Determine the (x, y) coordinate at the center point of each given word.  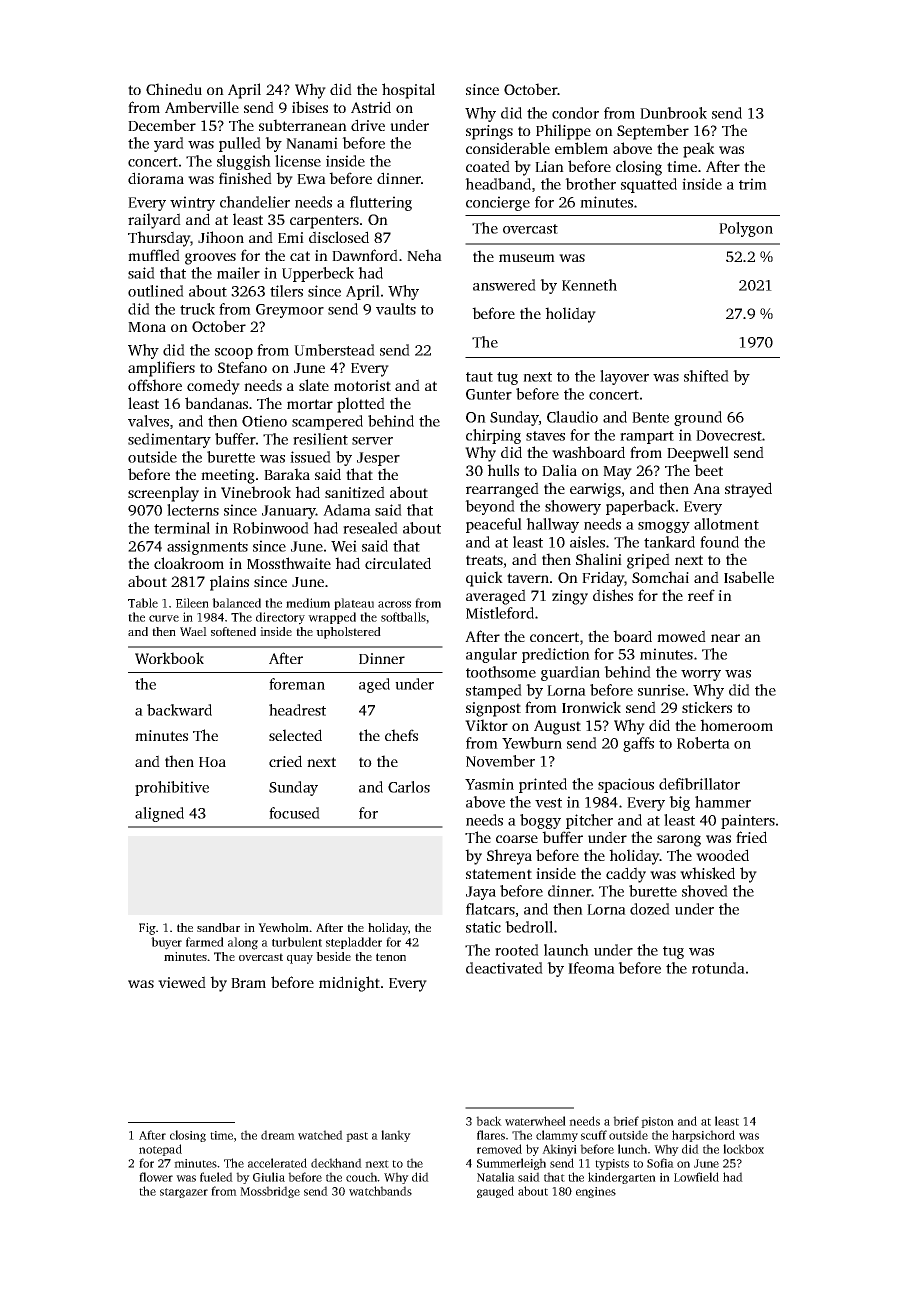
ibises (310, 107)
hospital (408, 91)
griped (648, 561)
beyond (490, 507)
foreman (297, 684)
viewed (182, 982)
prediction (556, 655)
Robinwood (271, 528)
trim (753, 184)
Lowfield (696, 1177)
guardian (570, 673)
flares (491, 1135)
